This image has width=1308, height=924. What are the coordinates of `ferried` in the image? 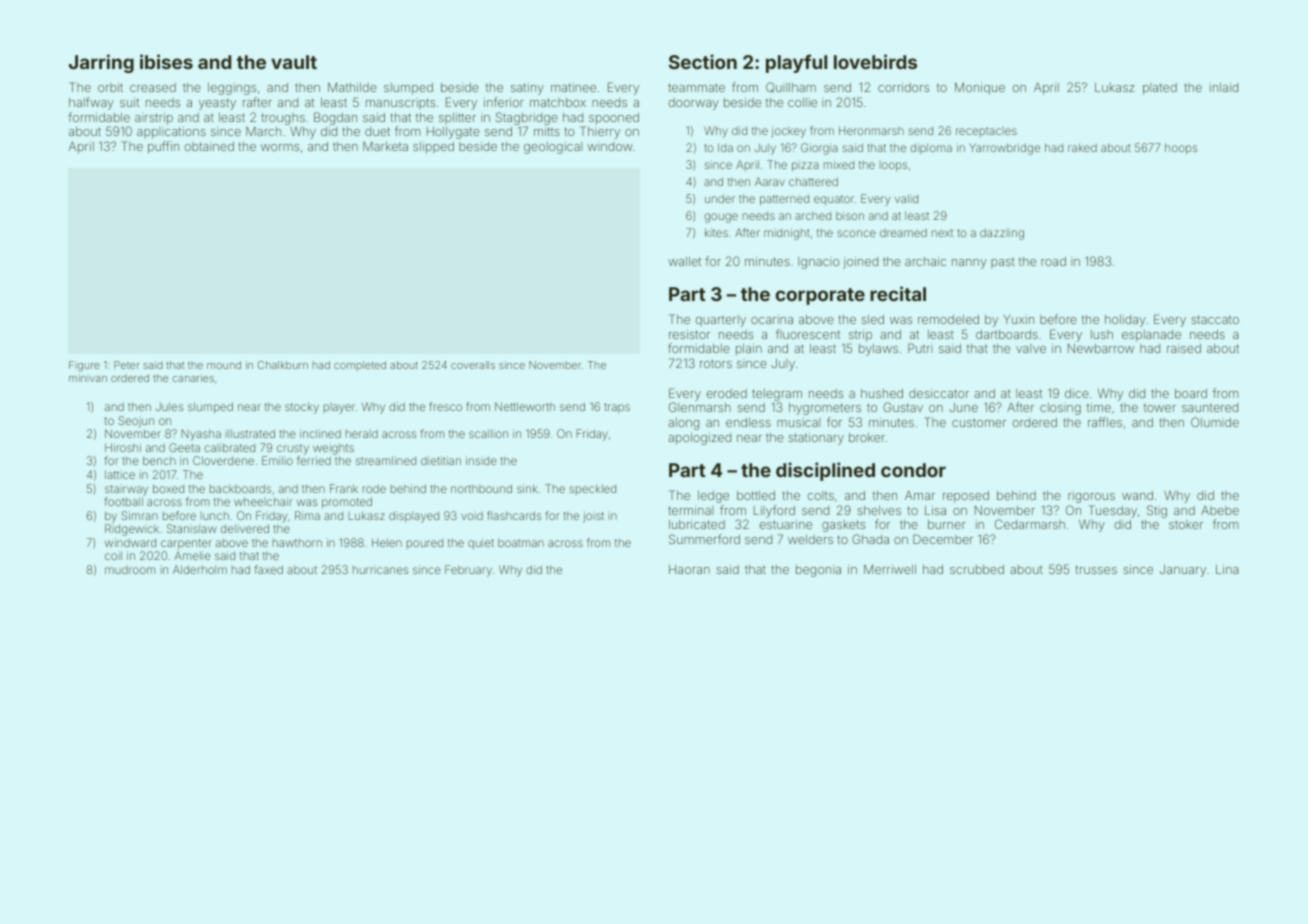 It's located at (314, 460).
